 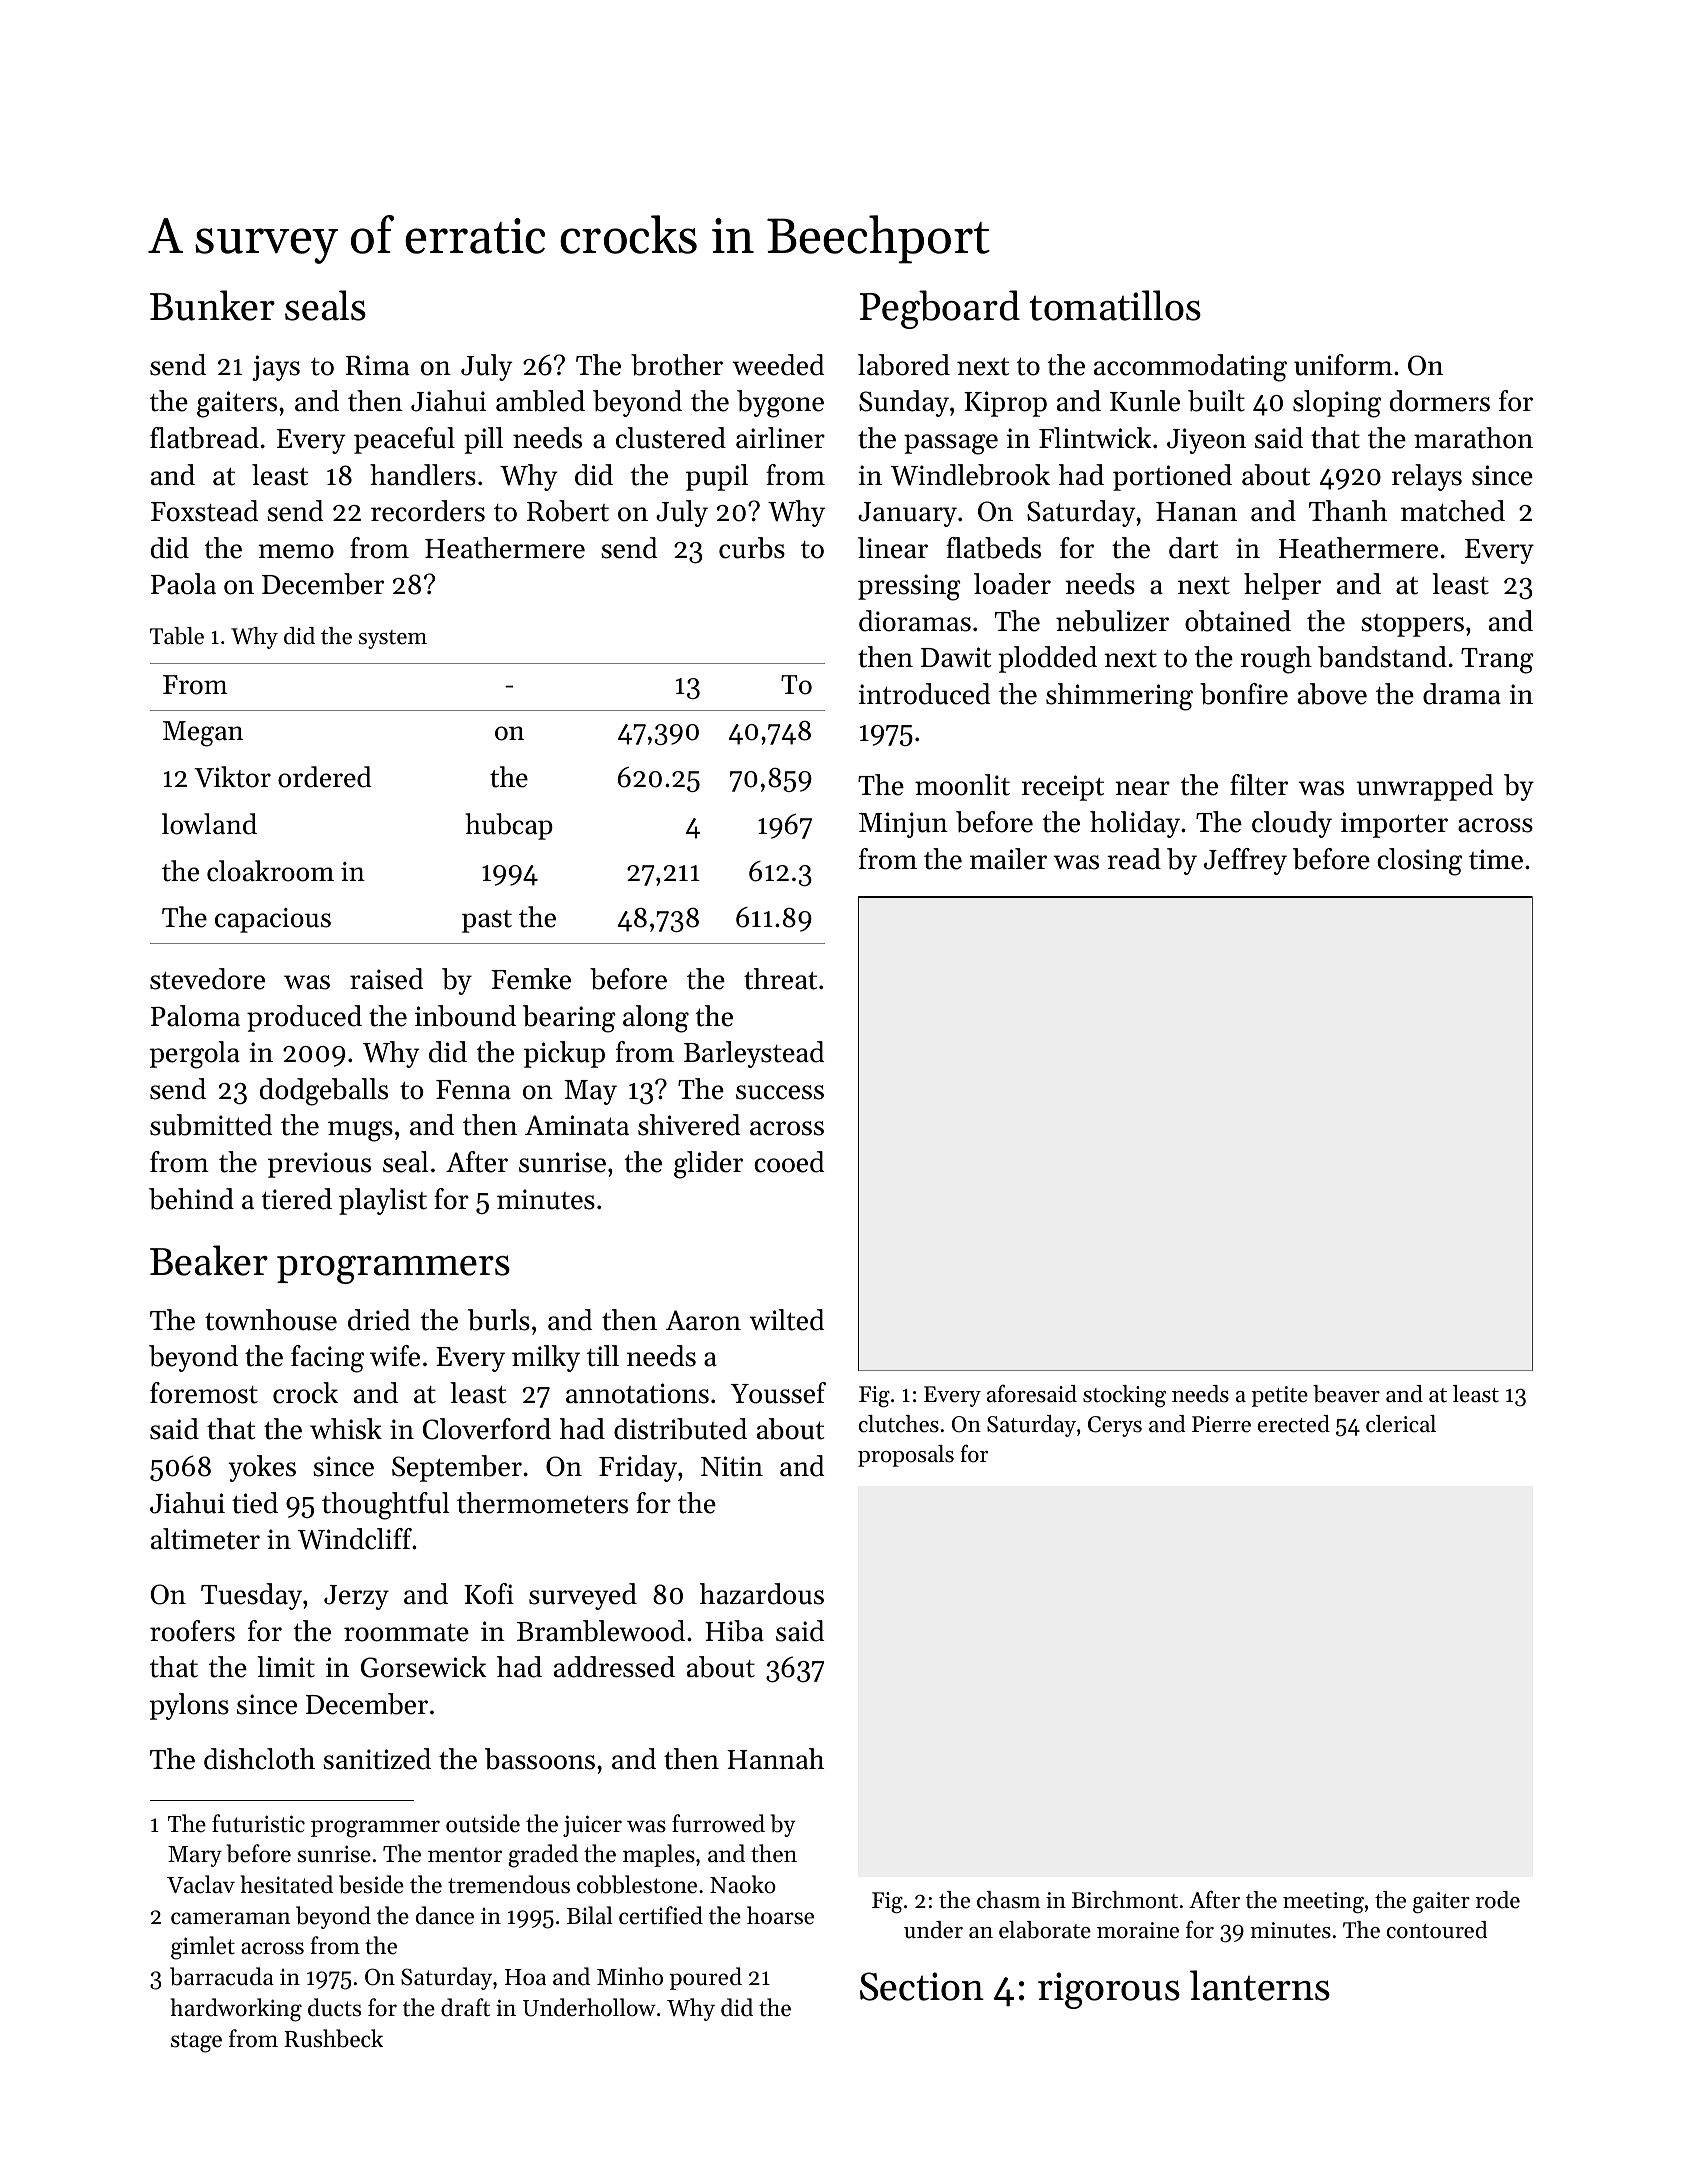 What do you see at coordinates (393, 639) in the image?
I see `system` at bounding box center [393, 639].
